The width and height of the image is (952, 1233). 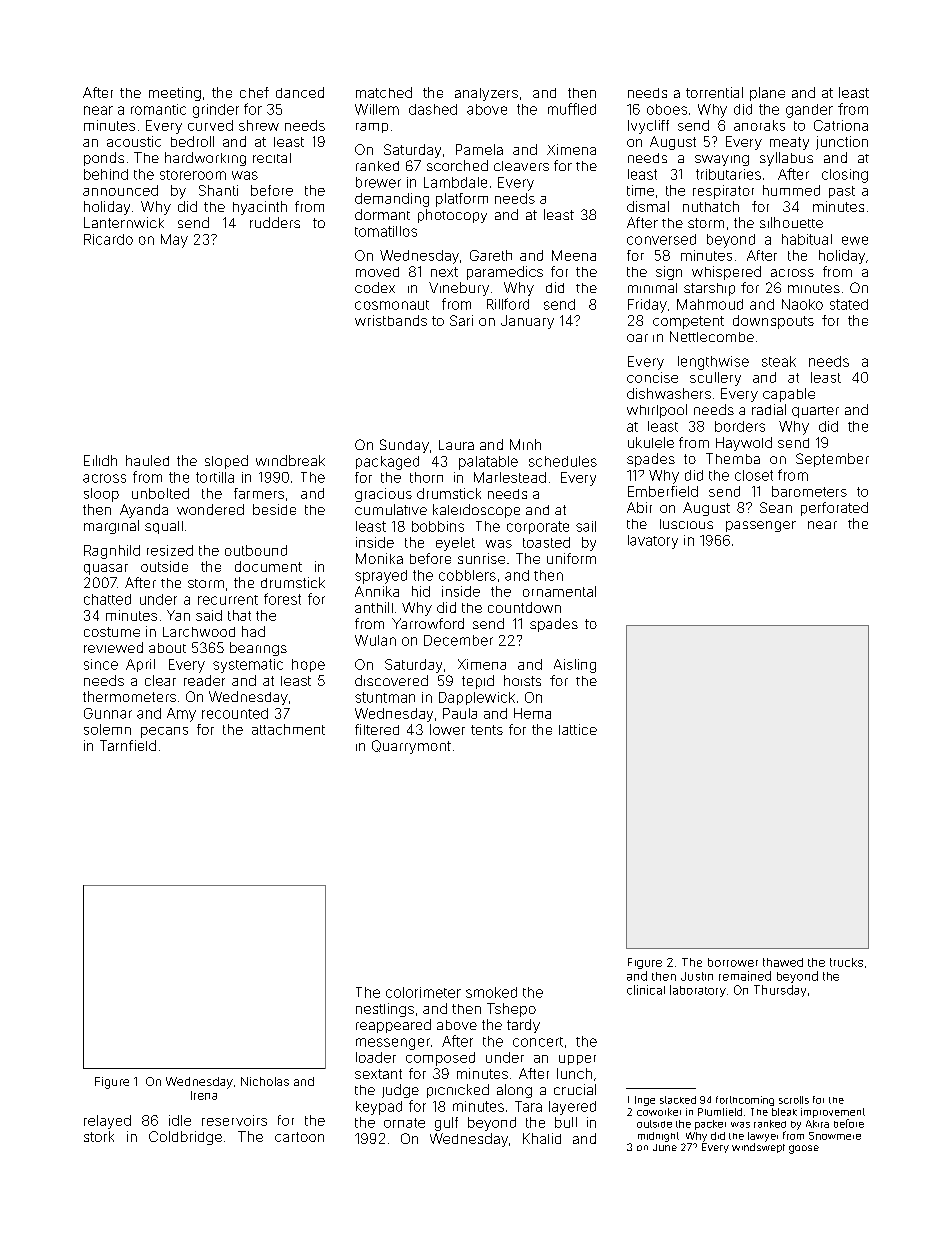 What do you see at coordinates (107, 729) in the image?
I see `solemn` at bounding box center [107, 729].
